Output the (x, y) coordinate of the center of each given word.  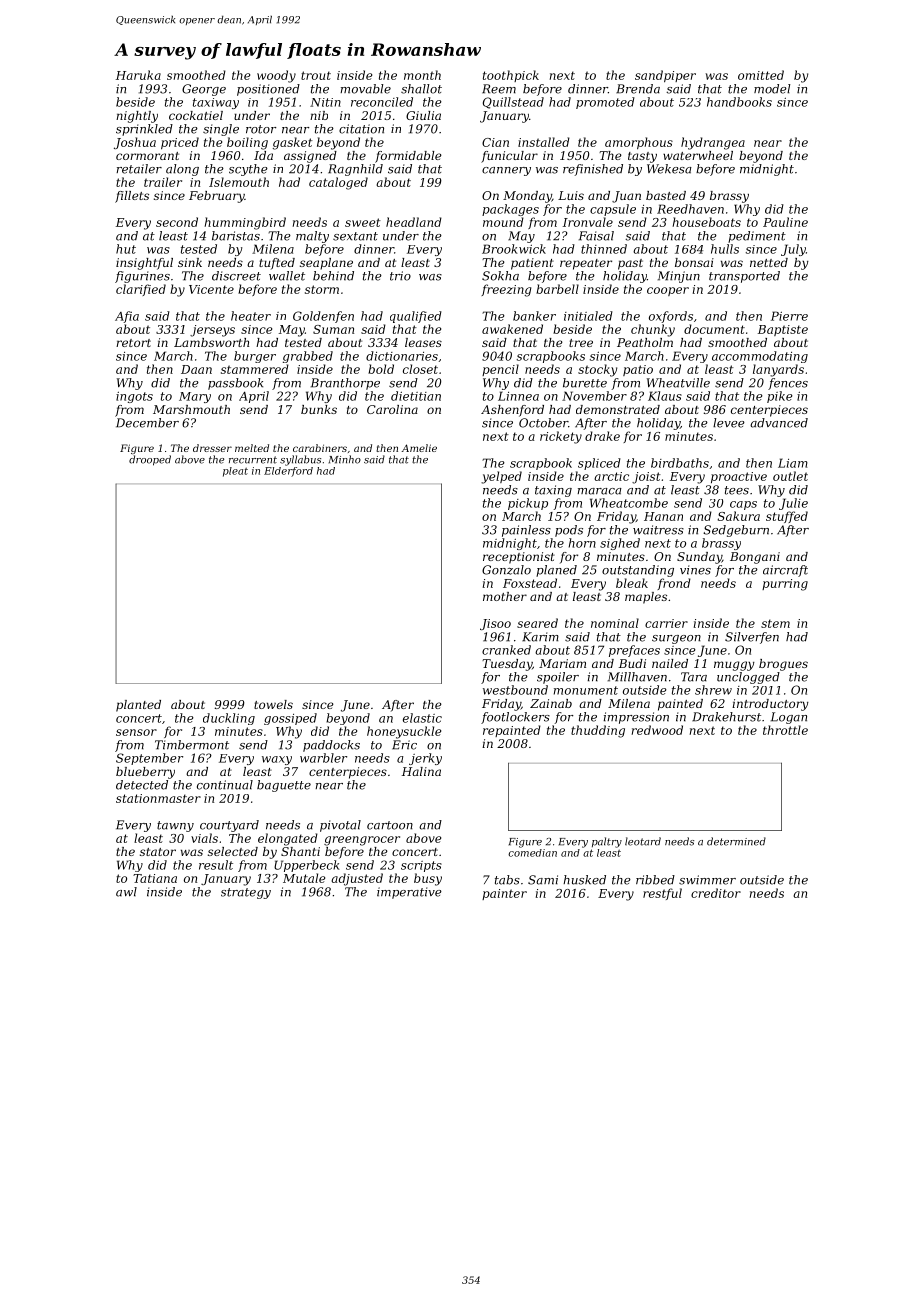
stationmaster (158, 798)
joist (646, 478)
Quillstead (513, 103)
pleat (235, 472)
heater (251, 316)
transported (744, 277)
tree (581, 343)
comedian (532, 853)
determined (736, 841)
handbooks (739, 102)
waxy (277, 760)
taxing (553, 491)
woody (276, 76)
